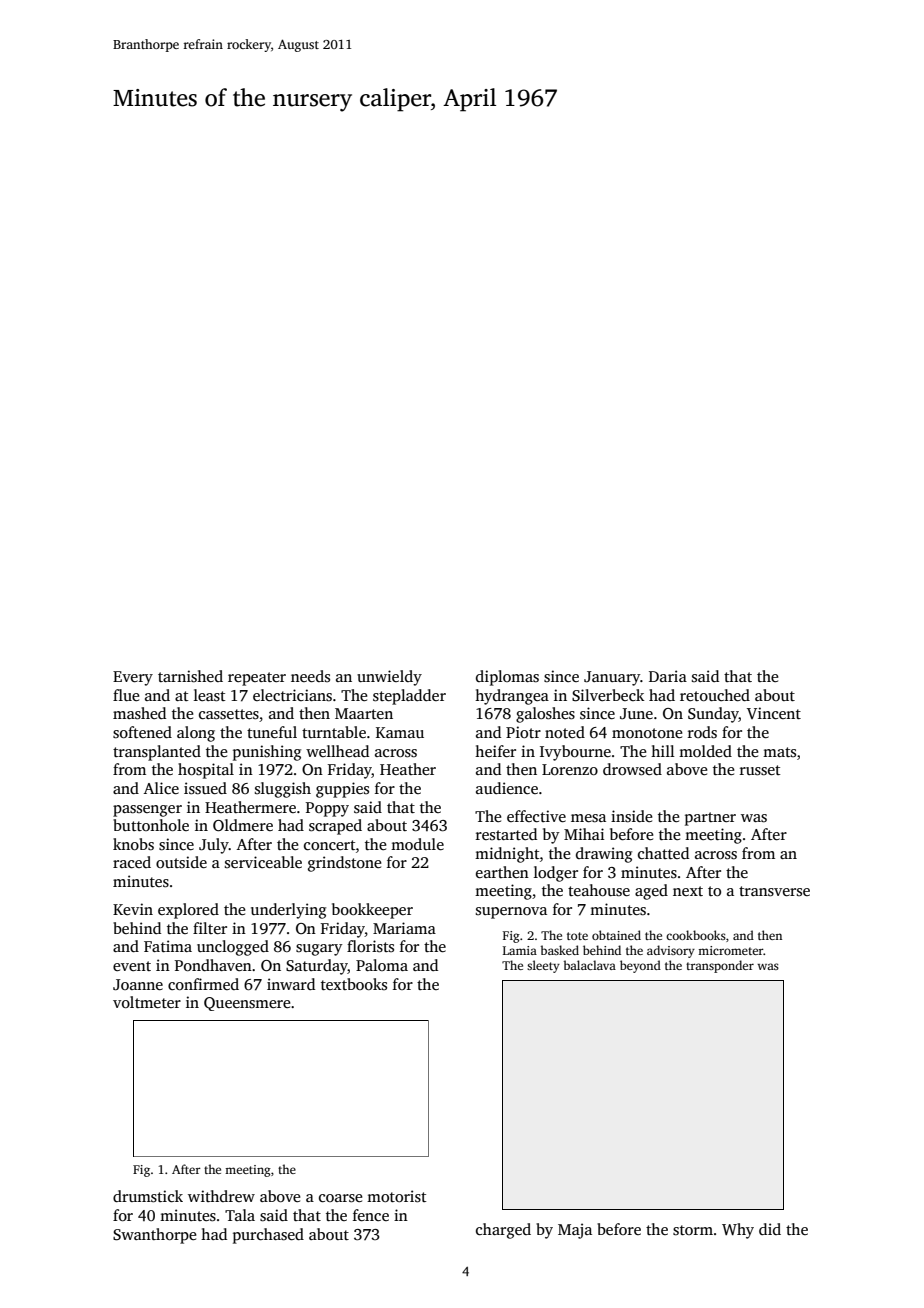  I want to click on coarse, so click(340, 1198).
